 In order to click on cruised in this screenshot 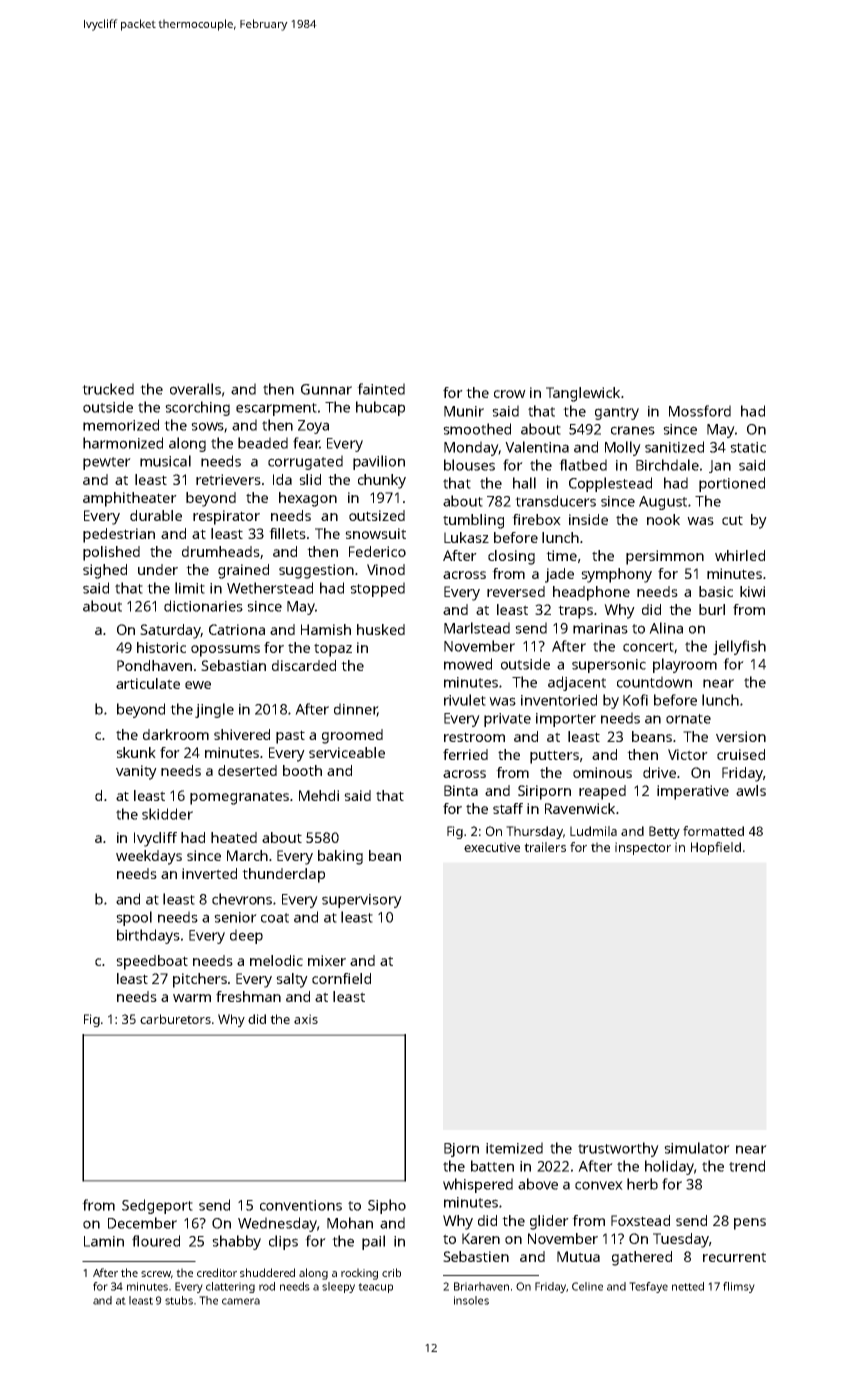, I will do `click(741, 754)`.
